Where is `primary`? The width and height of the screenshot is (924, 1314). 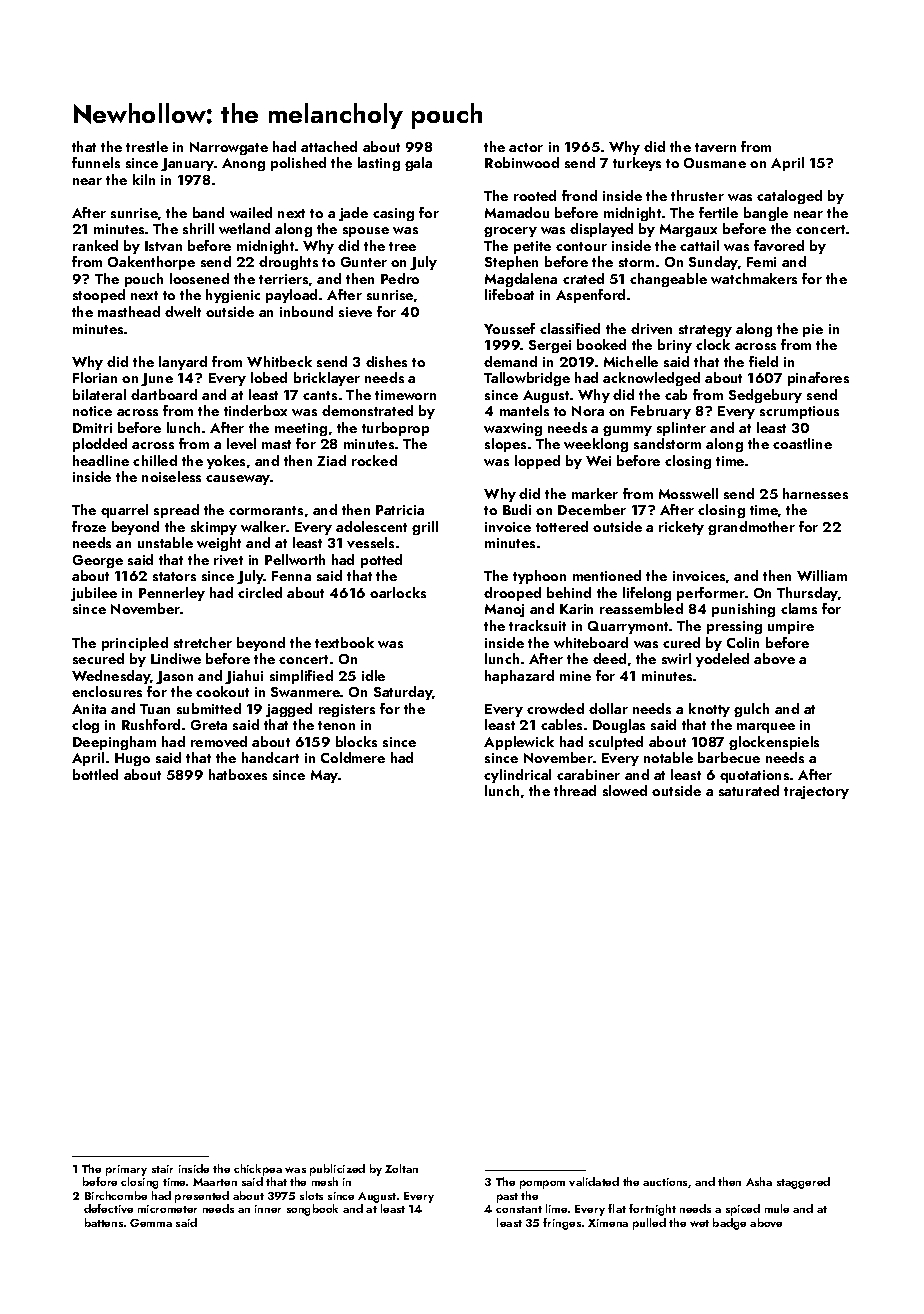
primary is located at coordinates (126, 1170).
